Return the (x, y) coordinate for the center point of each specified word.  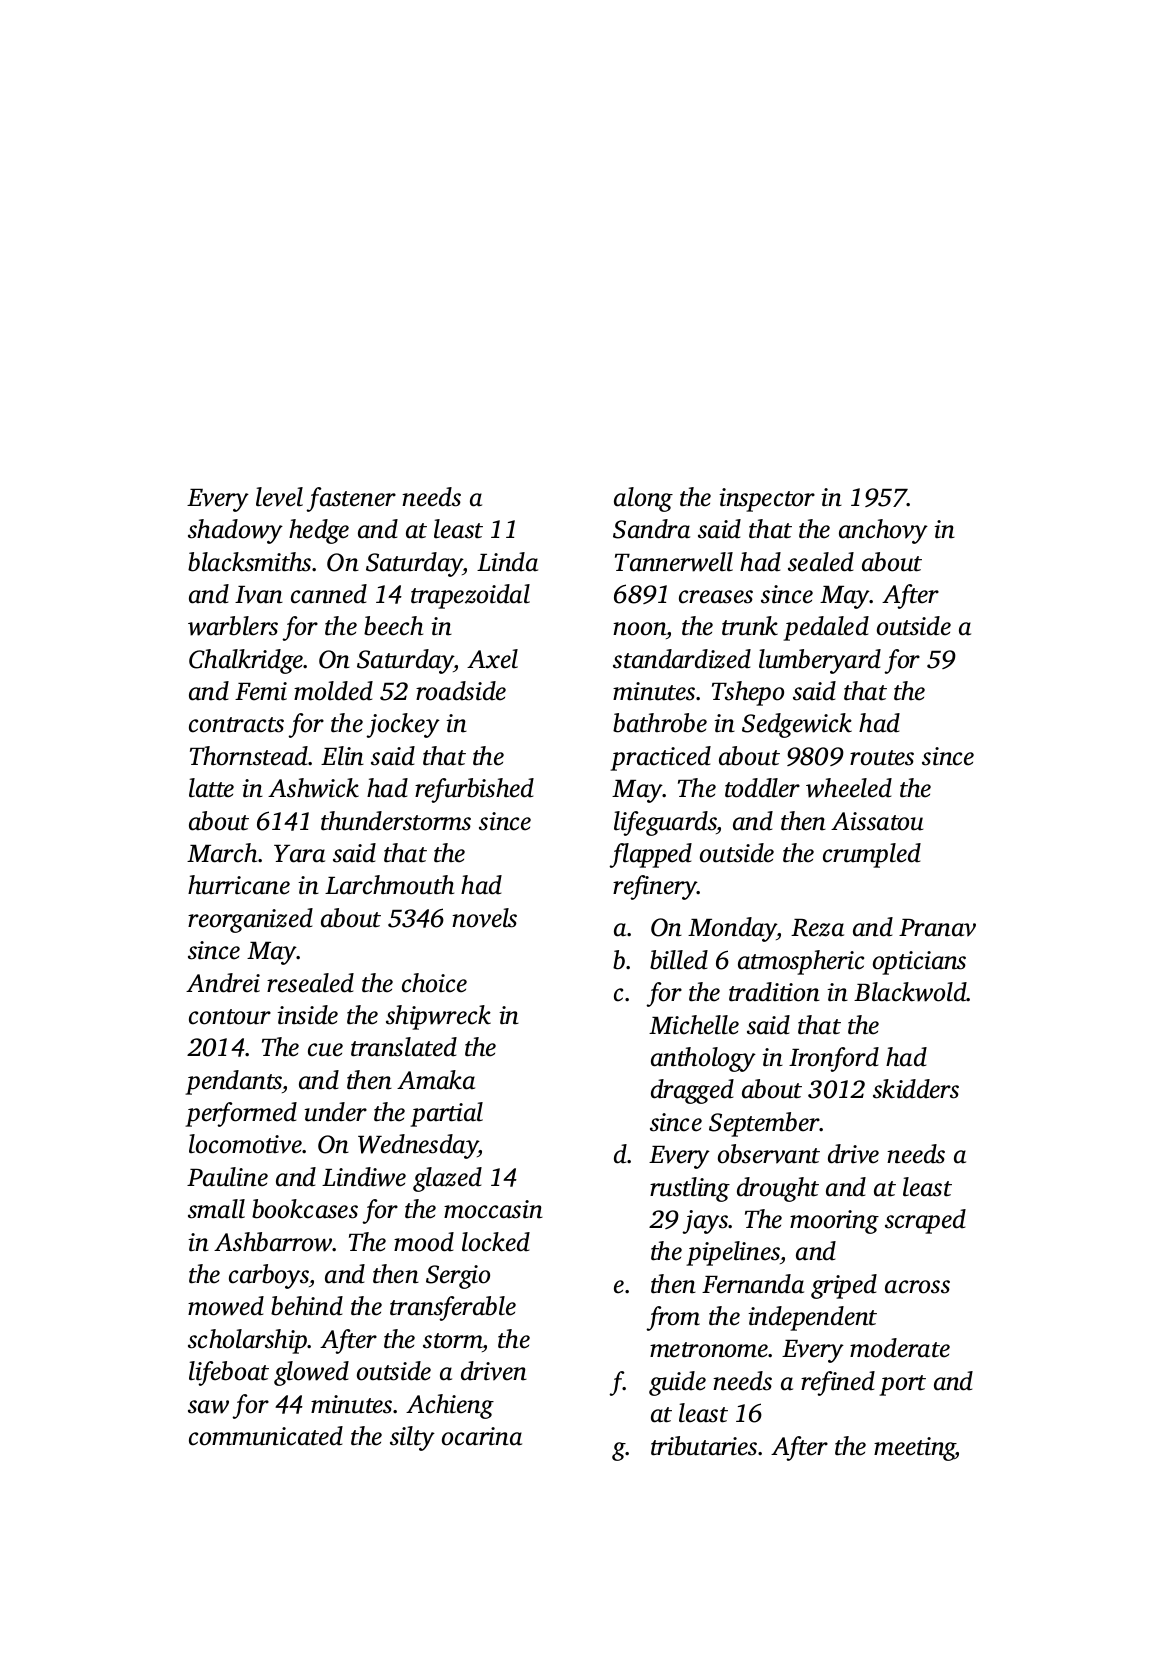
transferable (453, 1308)
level (279, 497)
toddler (762, 788)
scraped (925, 1221)
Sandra (651, 529)
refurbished (474, 790)
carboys (269, 1276)
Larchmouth (389, 885)
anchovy (883, 531)
